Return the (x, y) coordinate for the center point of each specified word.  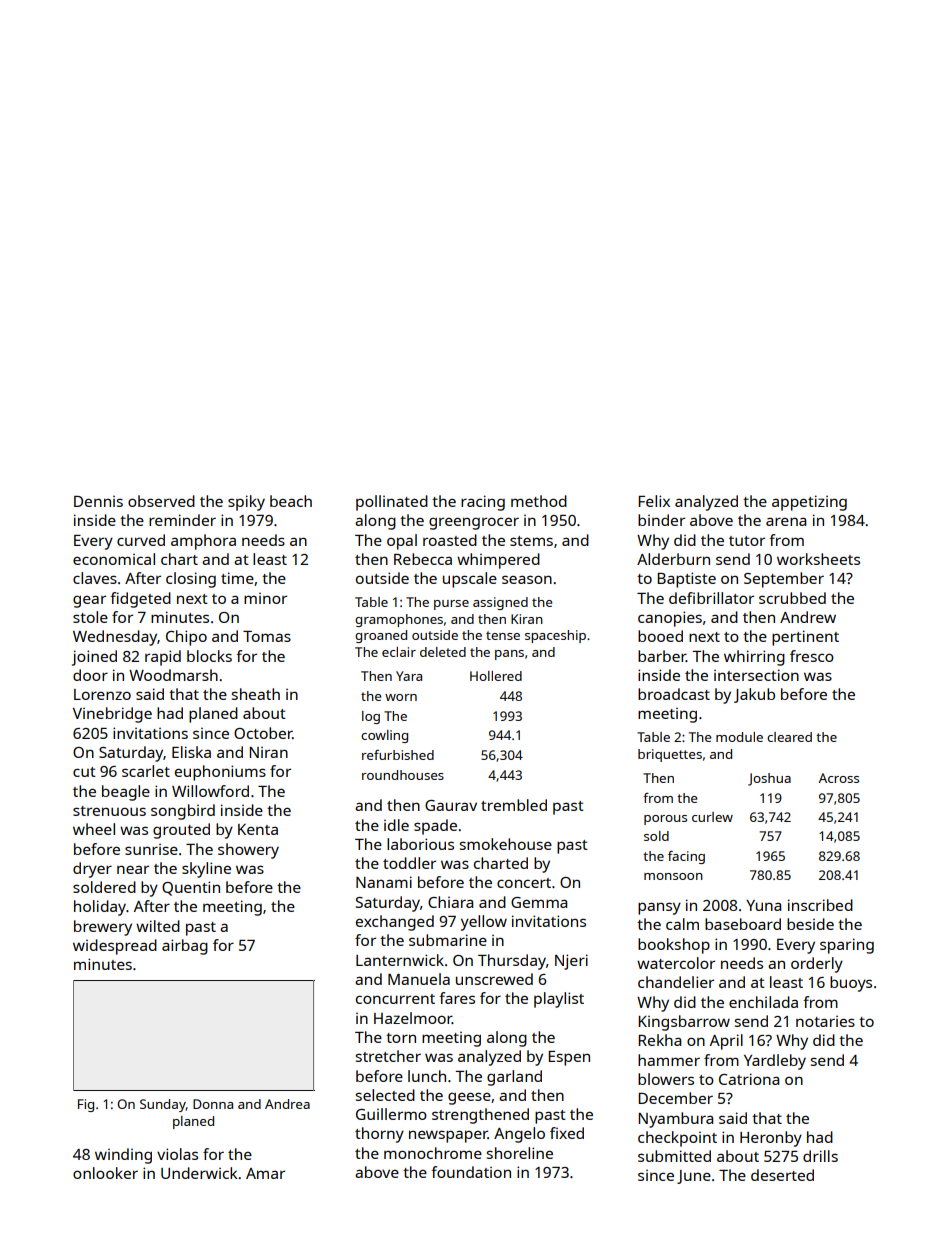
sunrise (151, 849)
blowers (666, 1079)
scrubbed (792, 598)
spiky (246, 503)
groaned (381, 636)
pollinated (392, 503)
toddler (409, 863)
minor (265, 598)
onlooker (105, 1173)
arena (786, 521)
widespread (115, 947)
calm (682, 924)
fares (457, 998)
